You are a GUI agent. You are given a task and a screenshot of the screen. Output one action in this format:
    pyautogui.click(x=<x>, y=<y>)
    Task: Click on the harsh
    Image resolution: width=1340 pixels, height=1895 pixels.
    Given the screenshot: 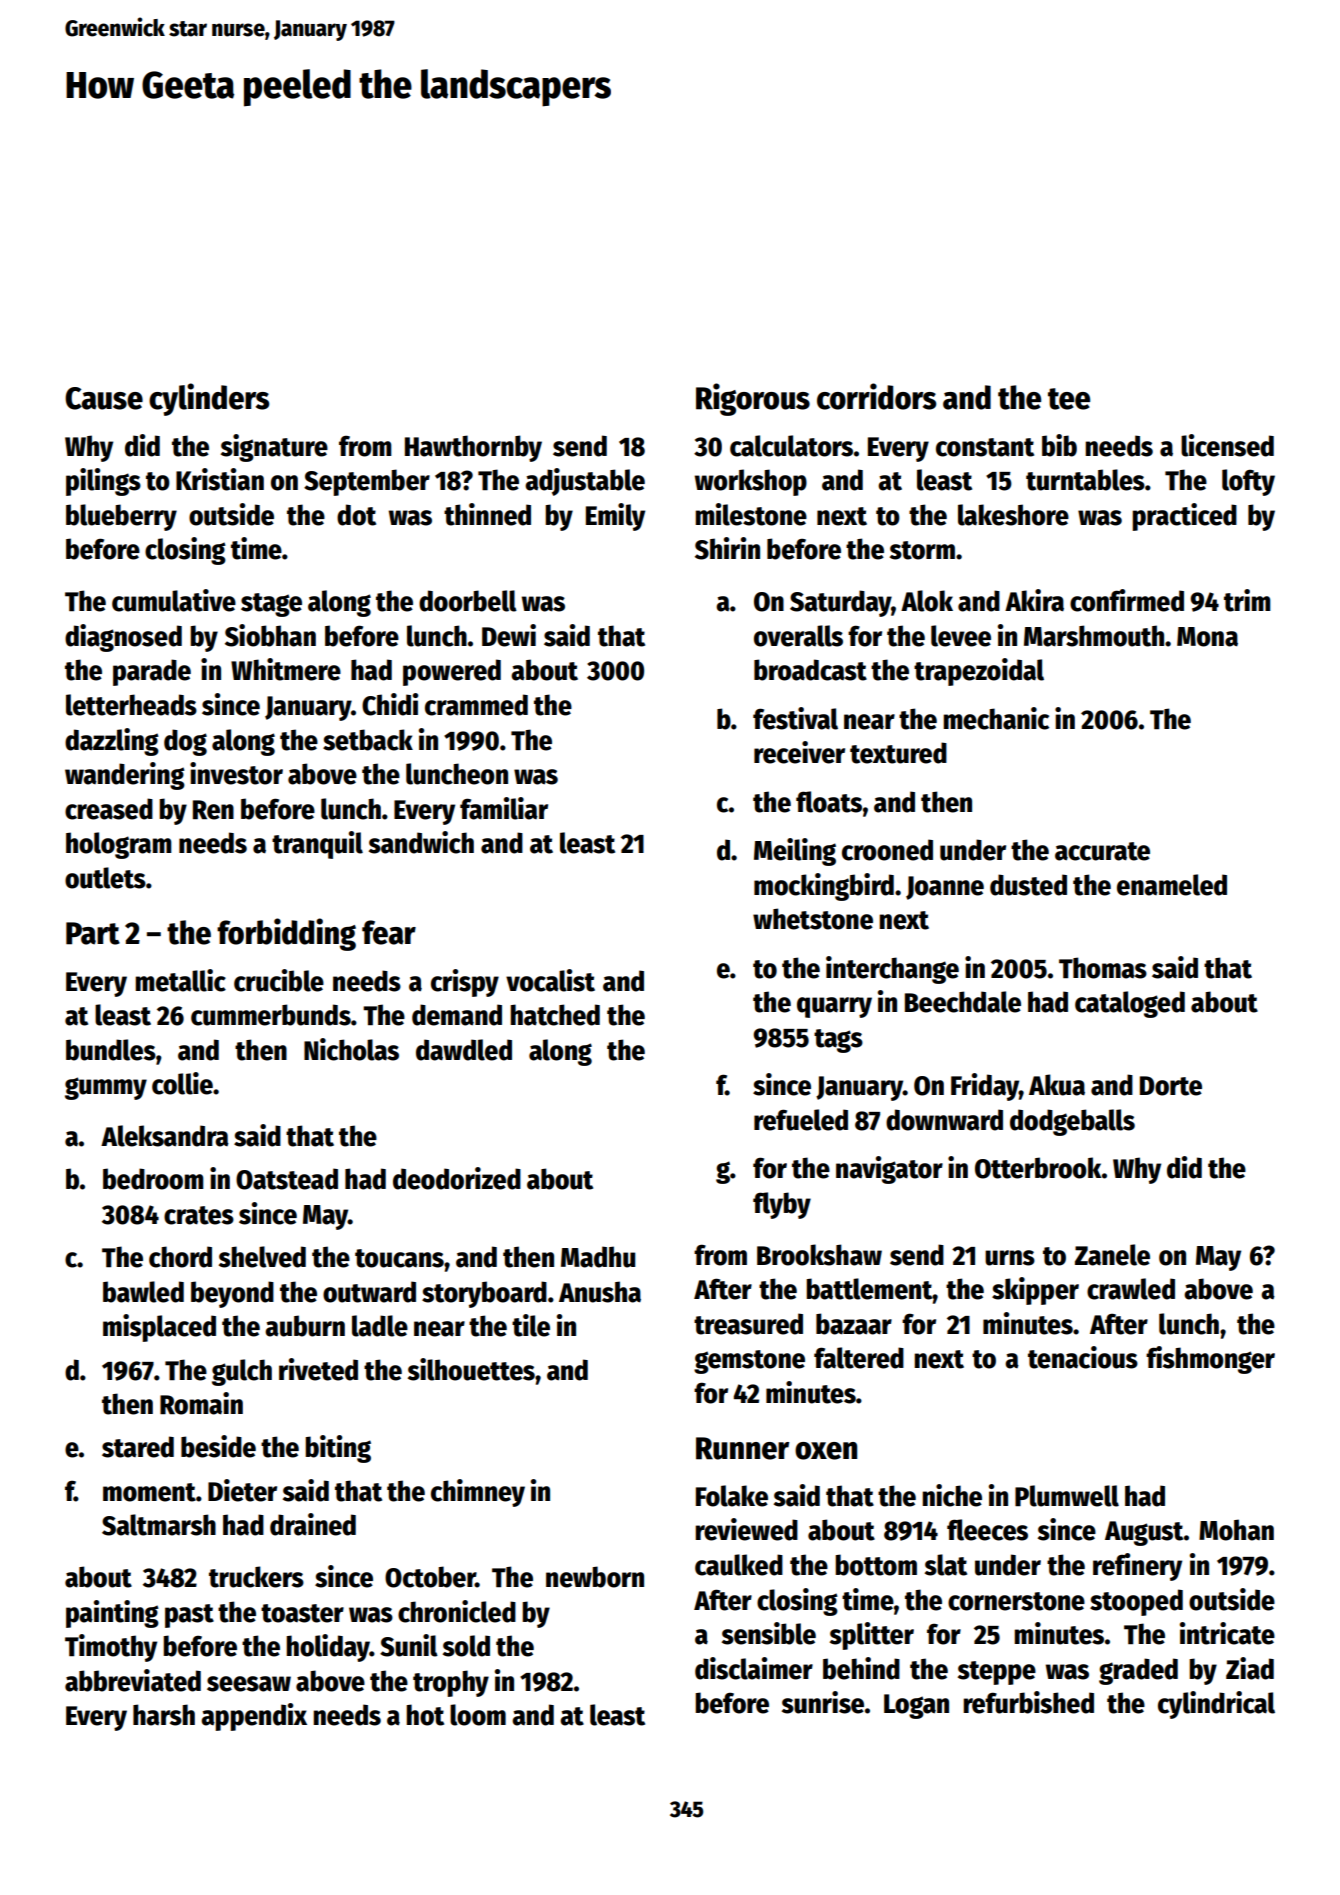 What is the action you would take?
    pyautogui.click(x=164, y=1715)
